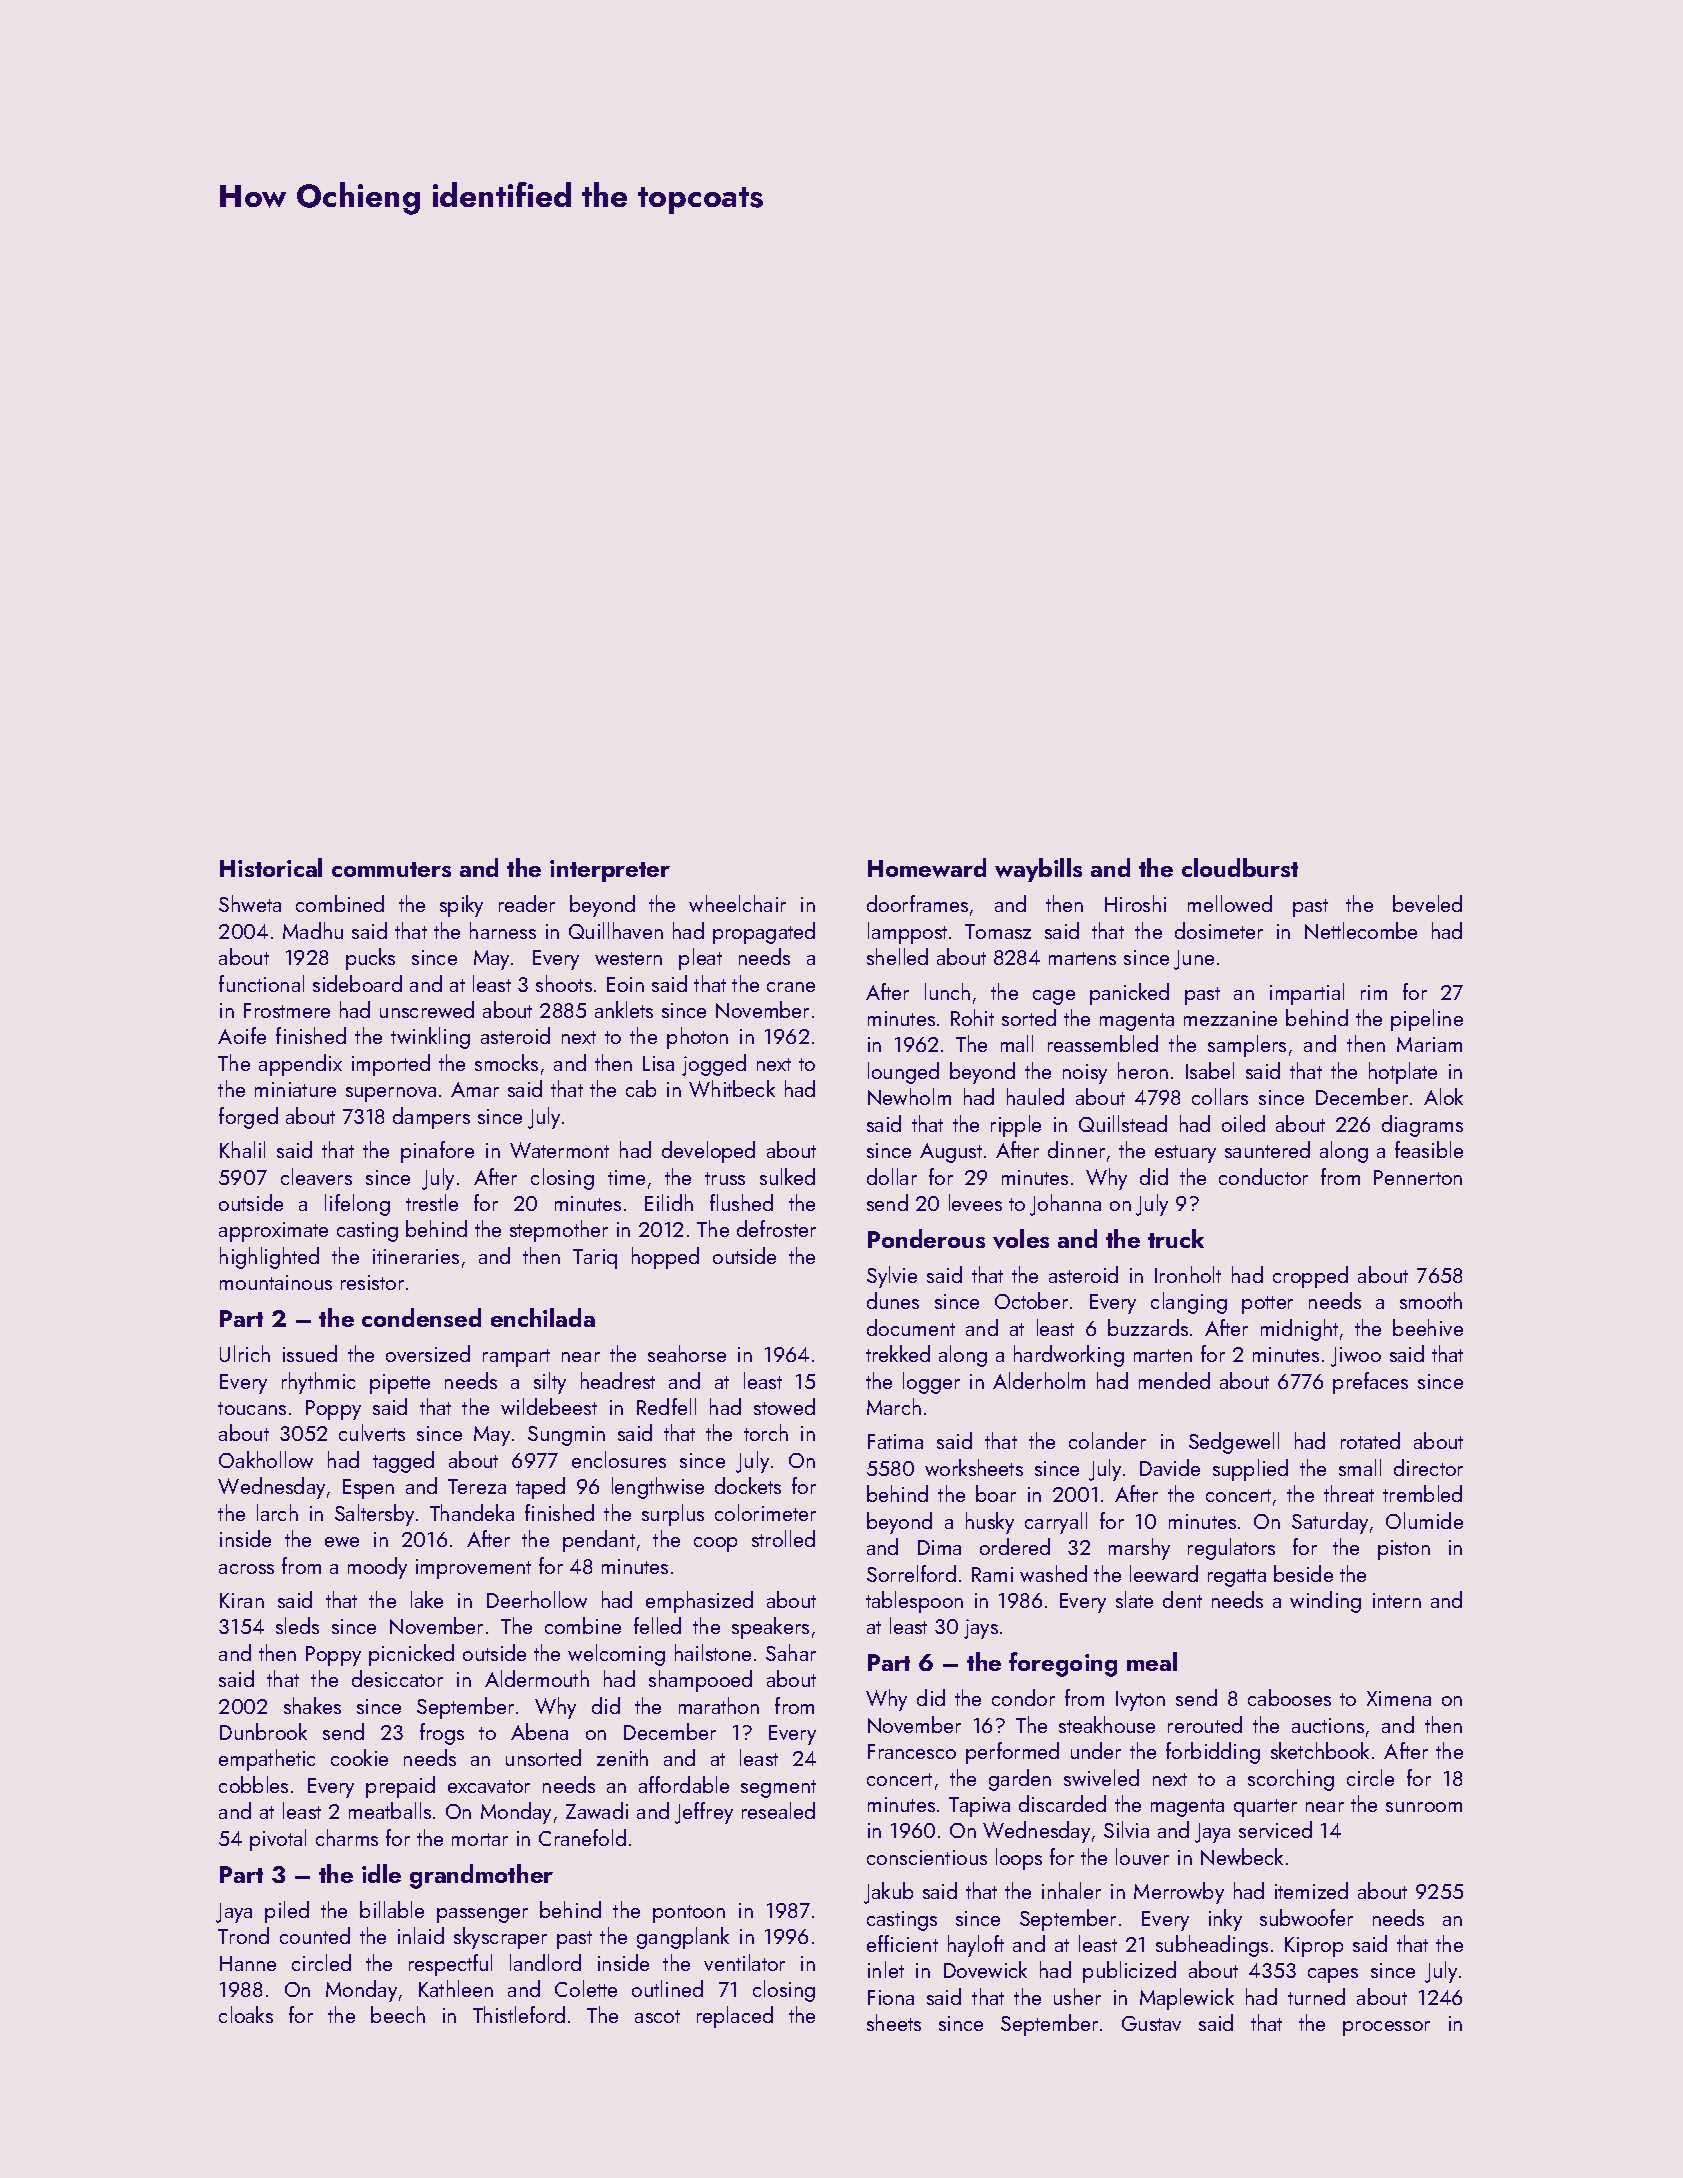 This screenshot has height=2178, width=1683. Describe the element at coordinates (1428, 1467) in the screenshot. I see `director` at that location.
